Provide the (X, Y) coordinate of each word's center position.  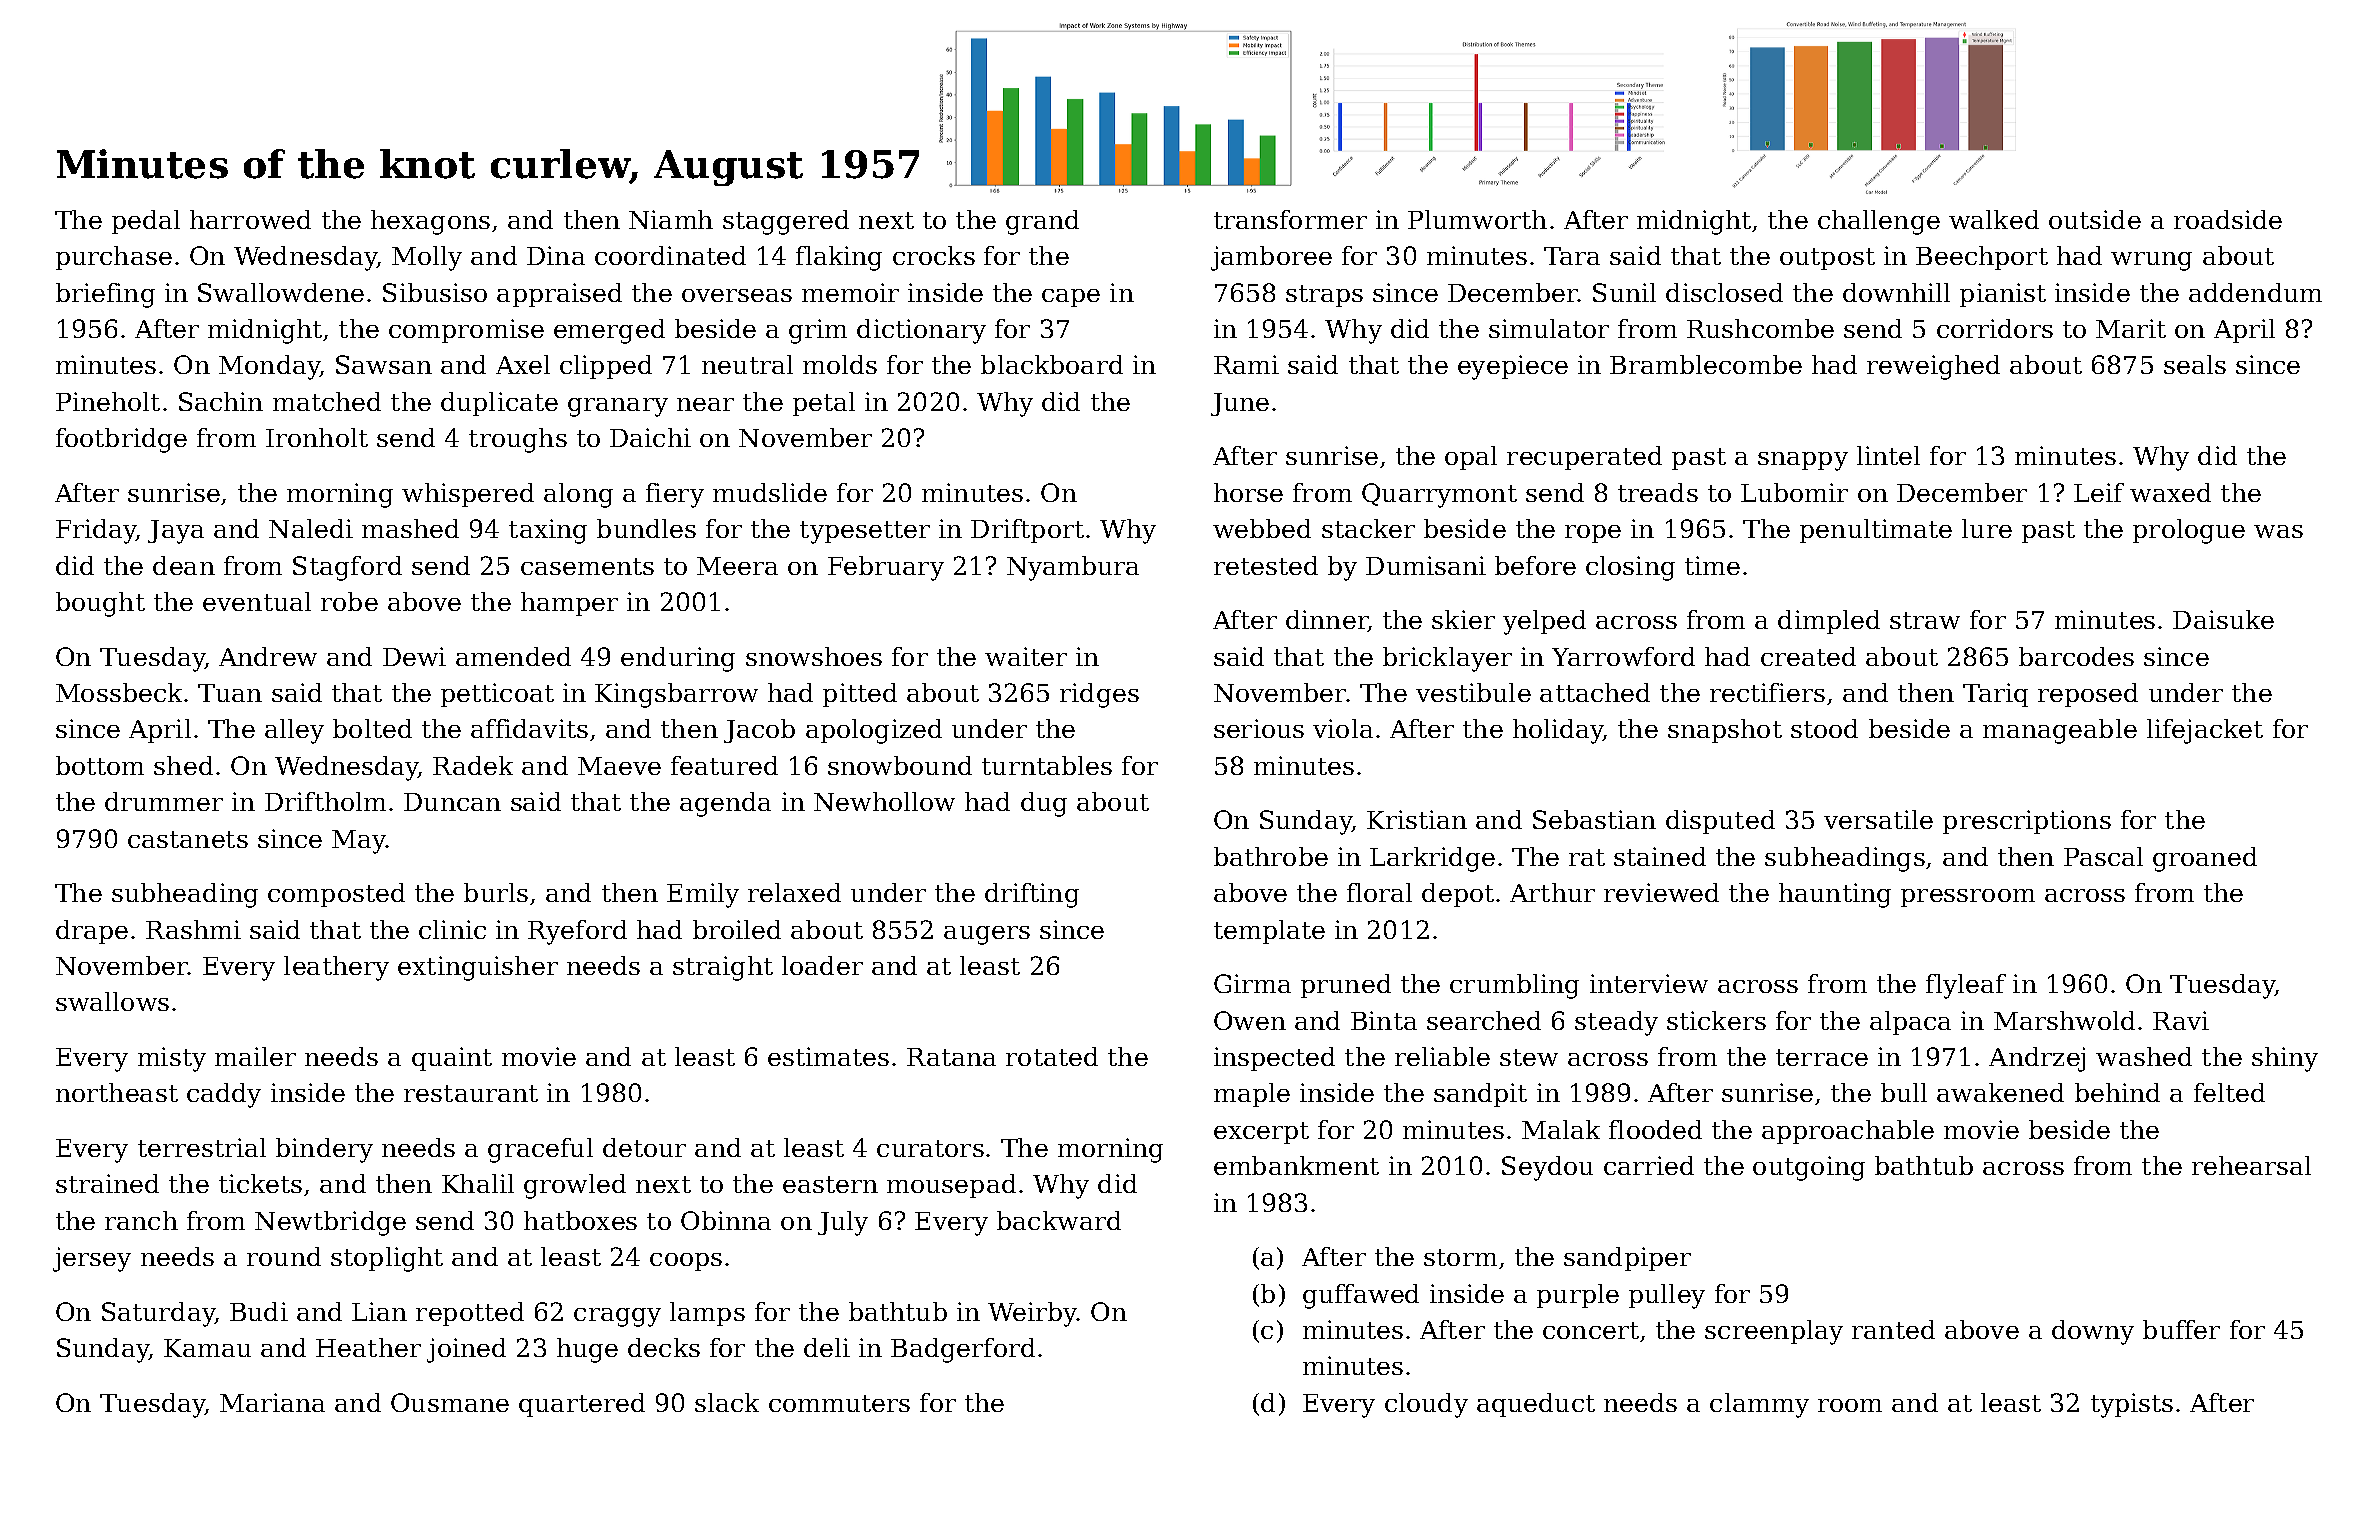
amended (513, 656)
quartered (582, 1405)
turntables (1047, 765)
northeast (117, 1092)
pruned (1346, 986)
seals (2195, 364)
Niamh (671, 219)
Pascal (2103, 856)
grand (1042, 222)
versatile (1878, 819)
